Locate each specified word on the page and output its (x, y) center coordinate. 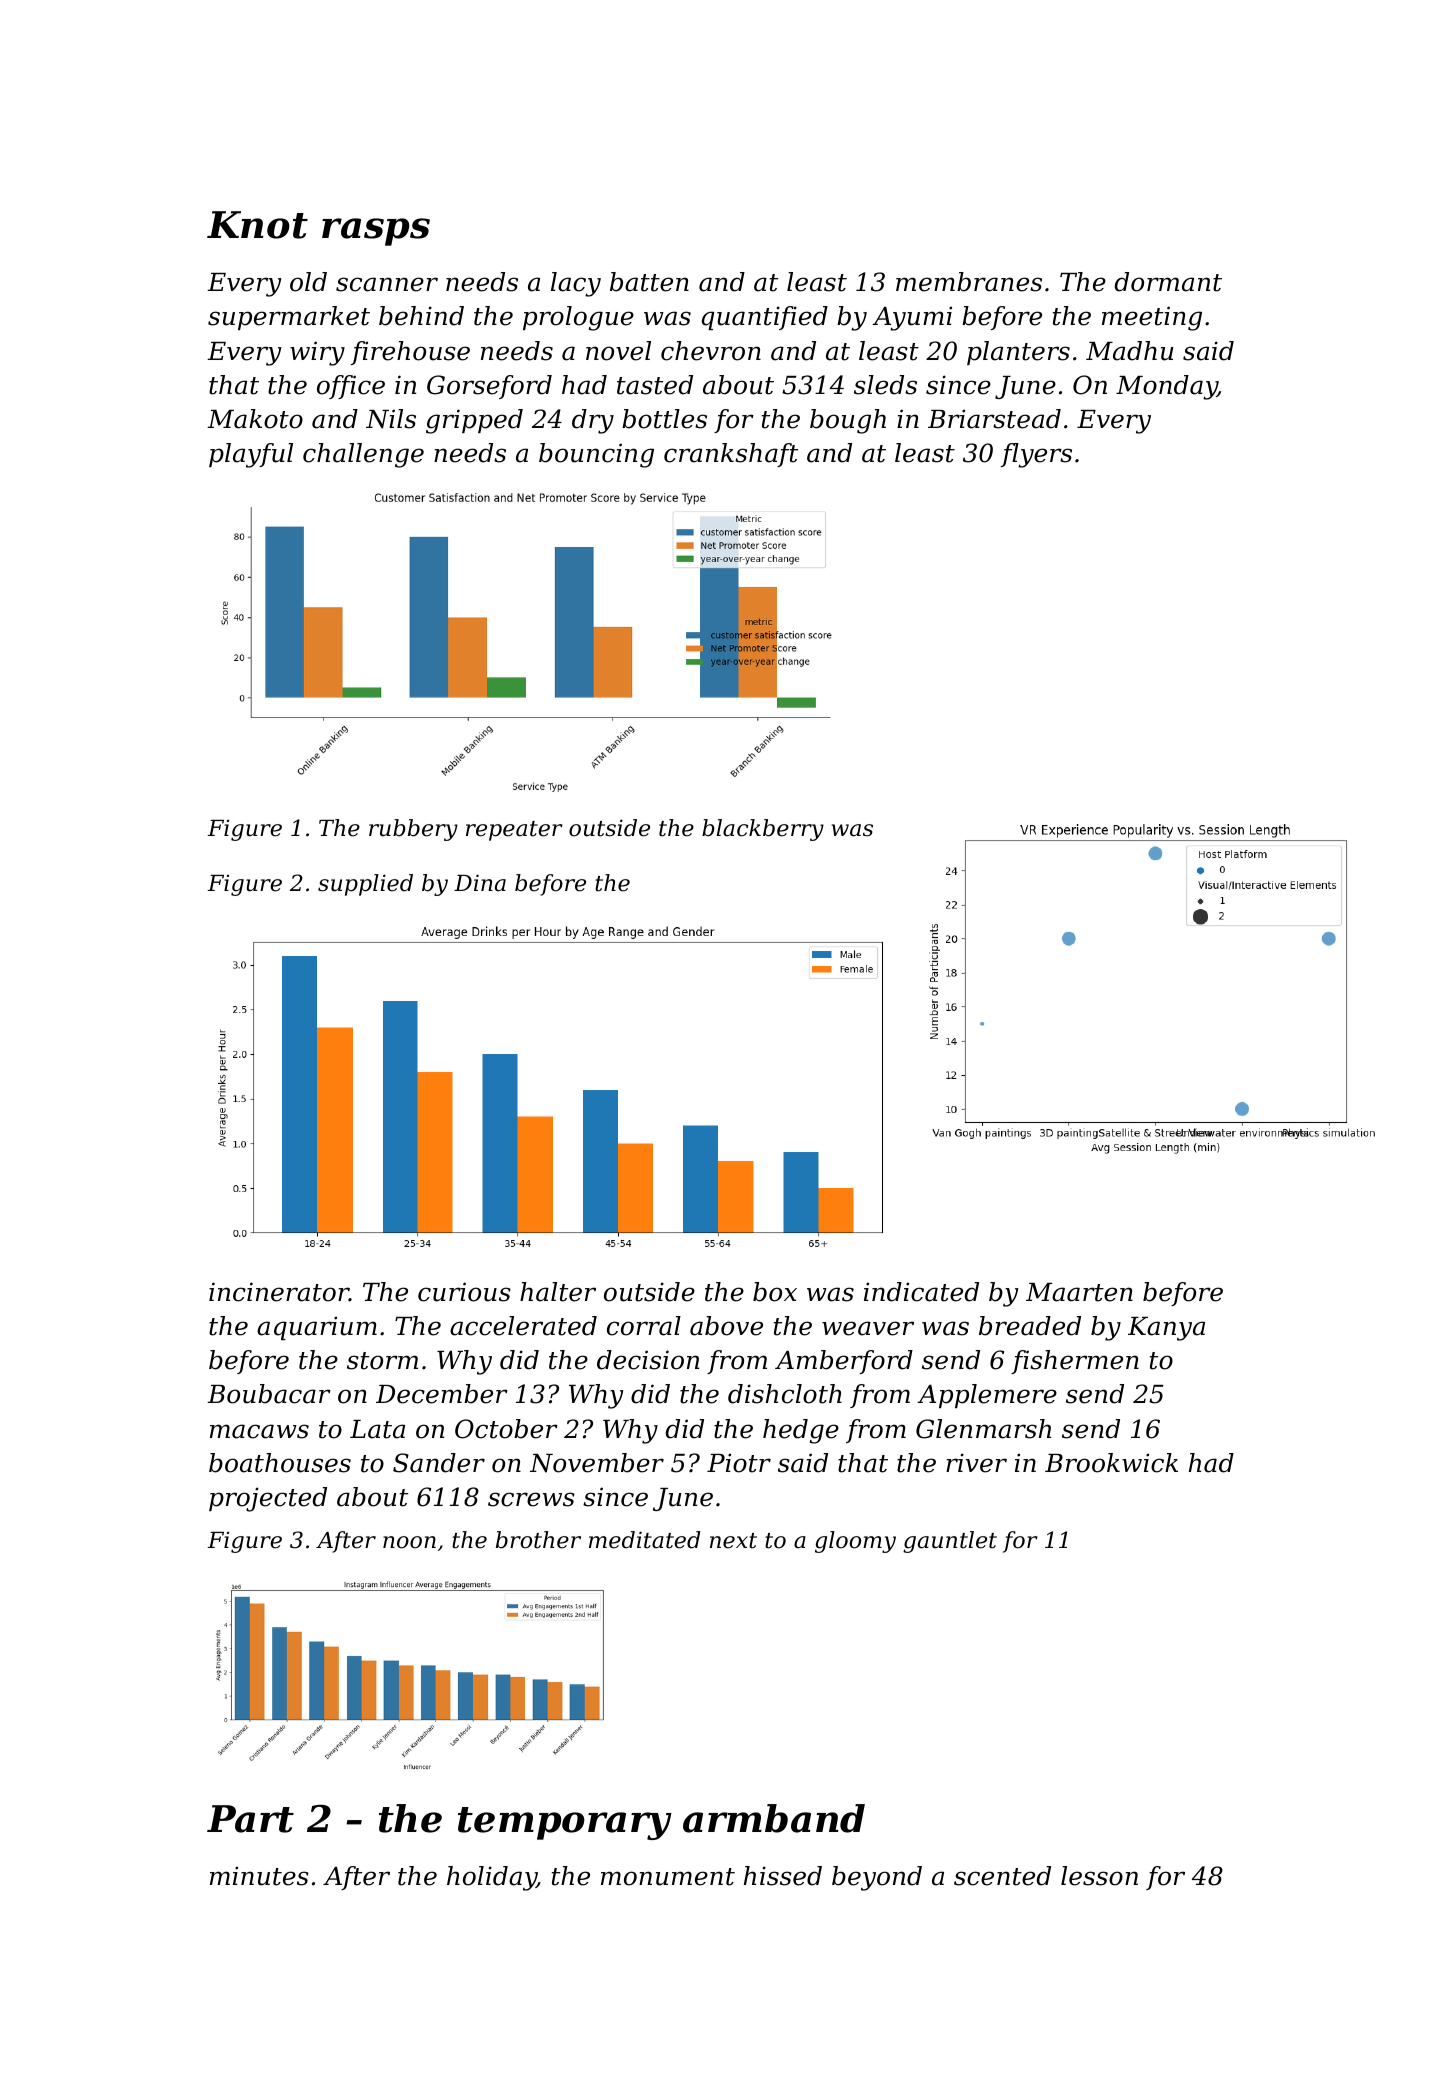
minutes (259, 1876)
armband (774, 1818)
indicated (921, 1292)
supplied (365, 885)
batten (649, 282)
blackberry (763, 830)
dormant (1168, 282)
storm (382, 1361)
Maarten (1079, 1292)
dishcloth (785, 1394)
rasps (376, 232)
